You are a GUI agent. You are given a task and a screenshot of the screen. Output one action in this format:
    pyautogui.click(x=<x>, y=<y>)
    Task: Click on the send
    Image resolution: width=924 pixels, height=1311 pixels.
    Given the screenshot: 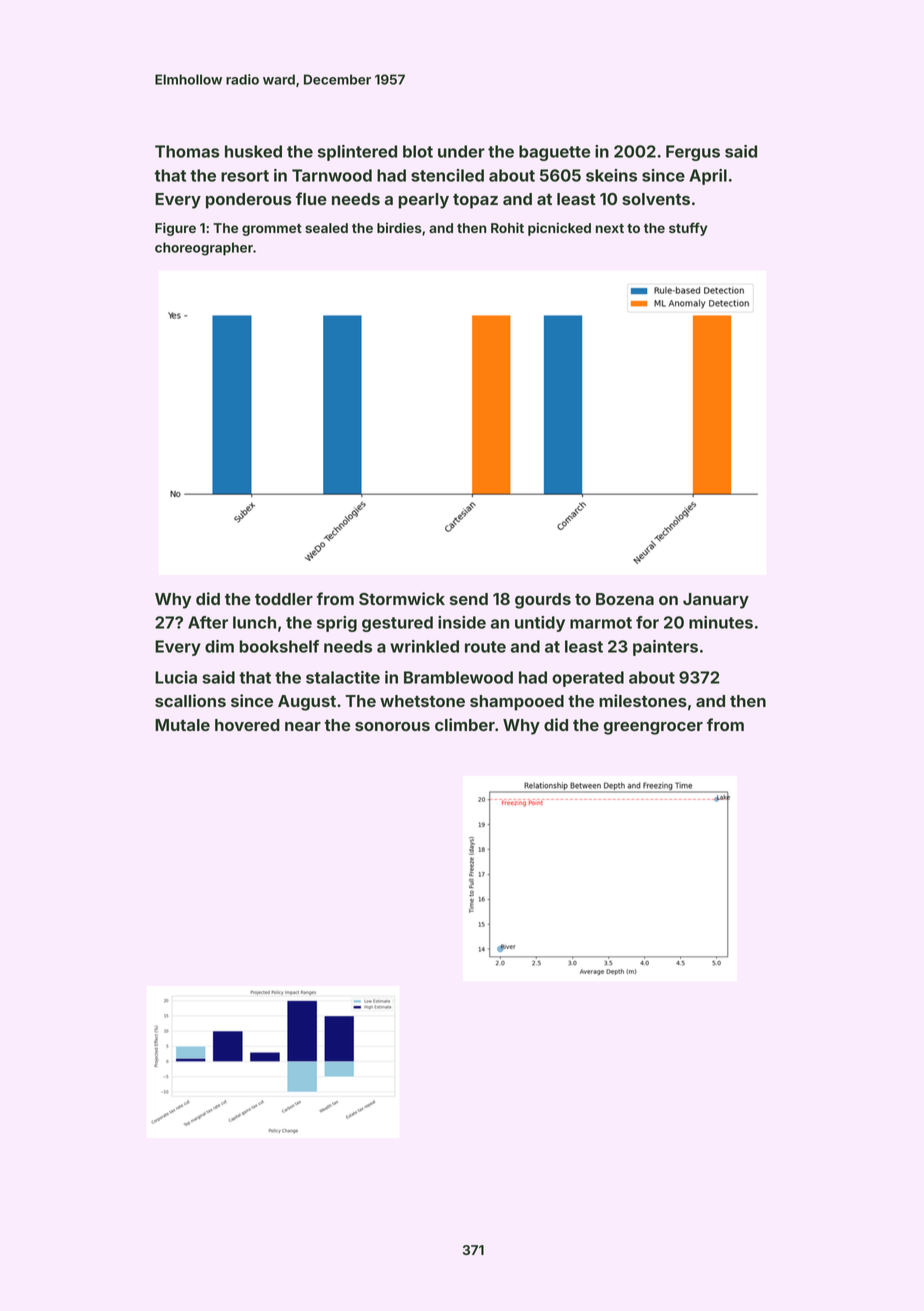 What is the action you would take?
    pyautogui.click(x=469, y=599)
